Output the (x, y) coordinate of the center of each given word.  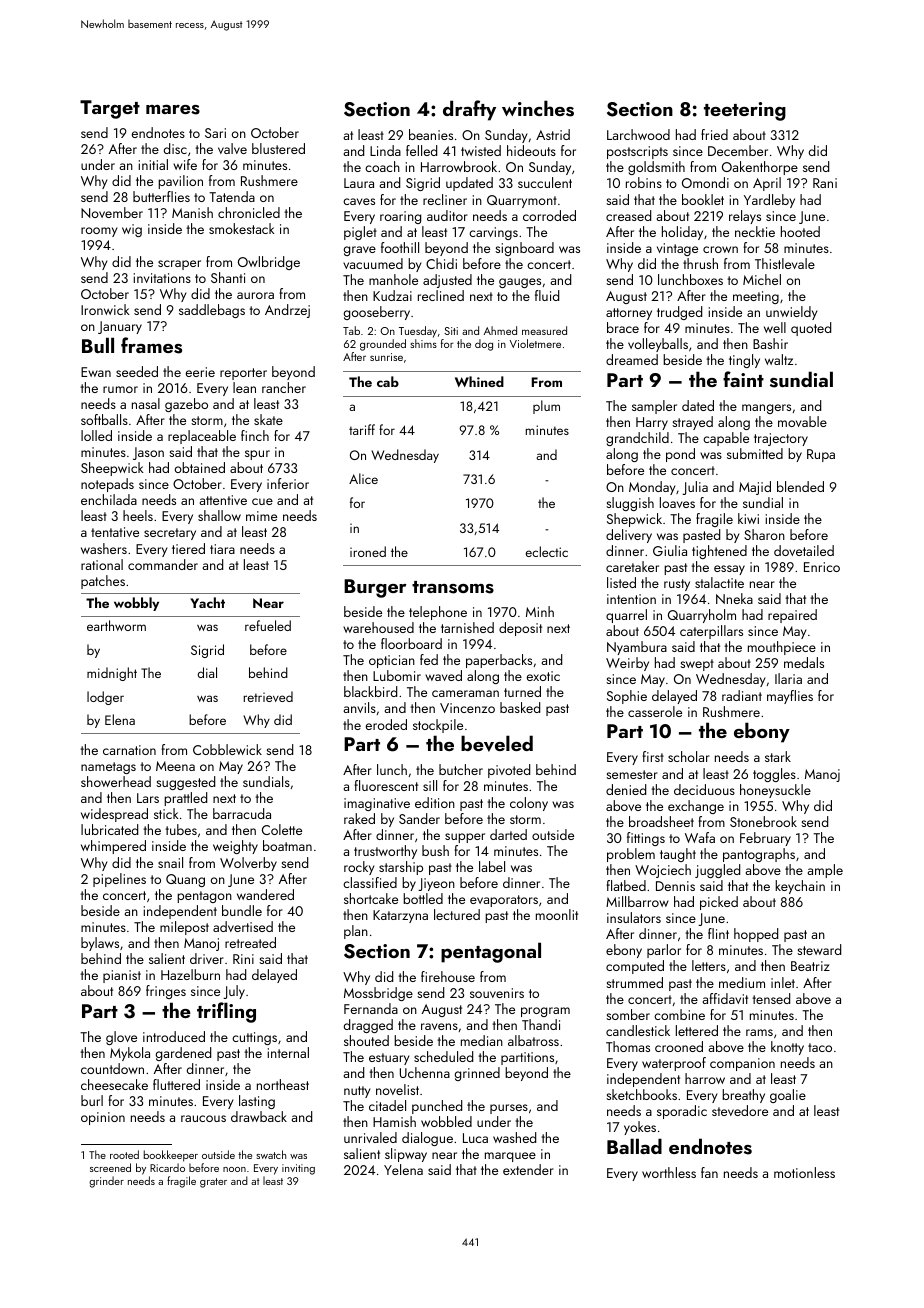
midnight (112, 674)
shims (424, 343)
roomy (99, 232)
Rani (825, 183)
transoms (453, 587)
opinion (103, 1118)
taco (820, 1047)
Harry (652, 423)
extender (528, 1169)
